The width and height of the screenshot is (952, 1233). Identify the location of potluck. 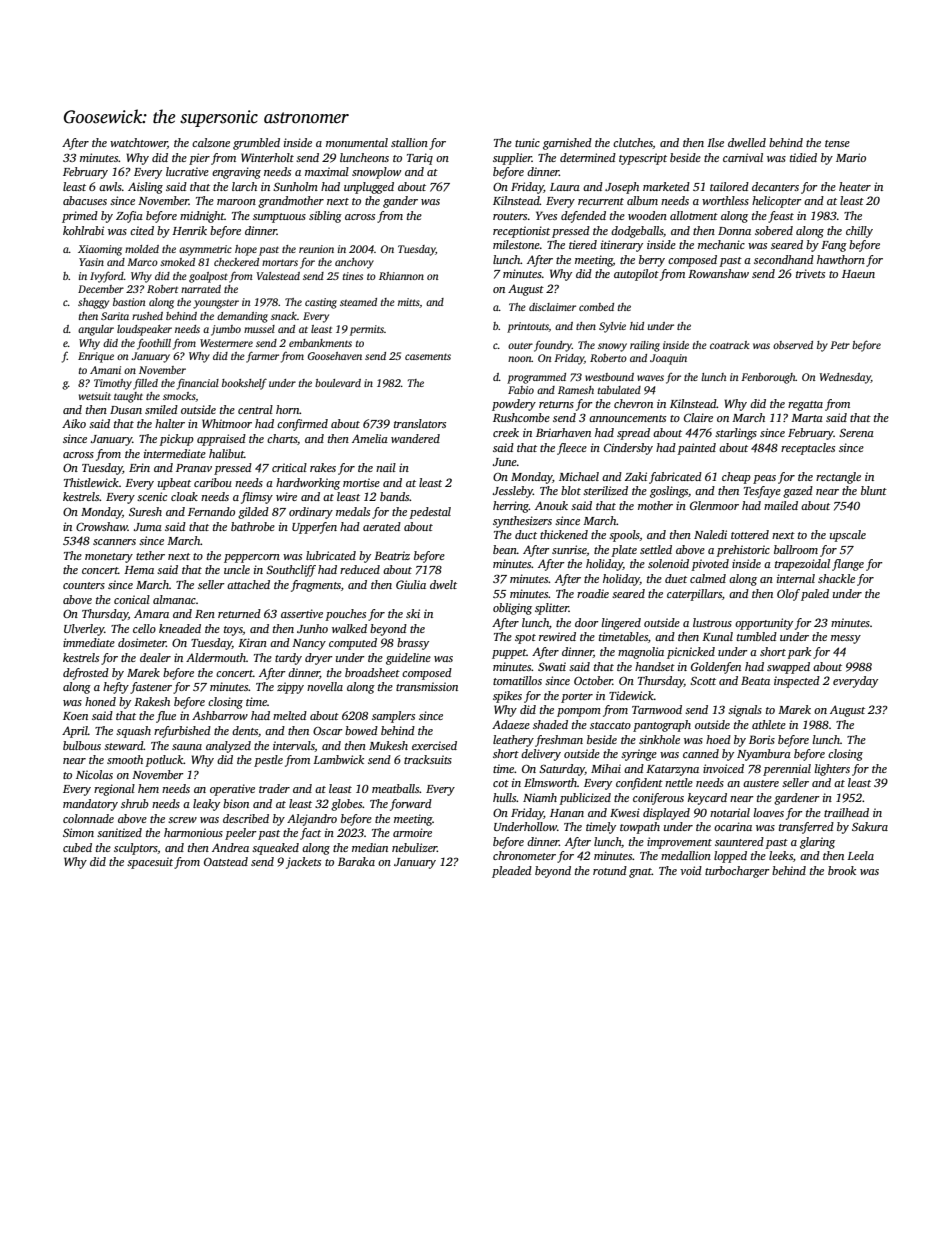
(164, 761).
